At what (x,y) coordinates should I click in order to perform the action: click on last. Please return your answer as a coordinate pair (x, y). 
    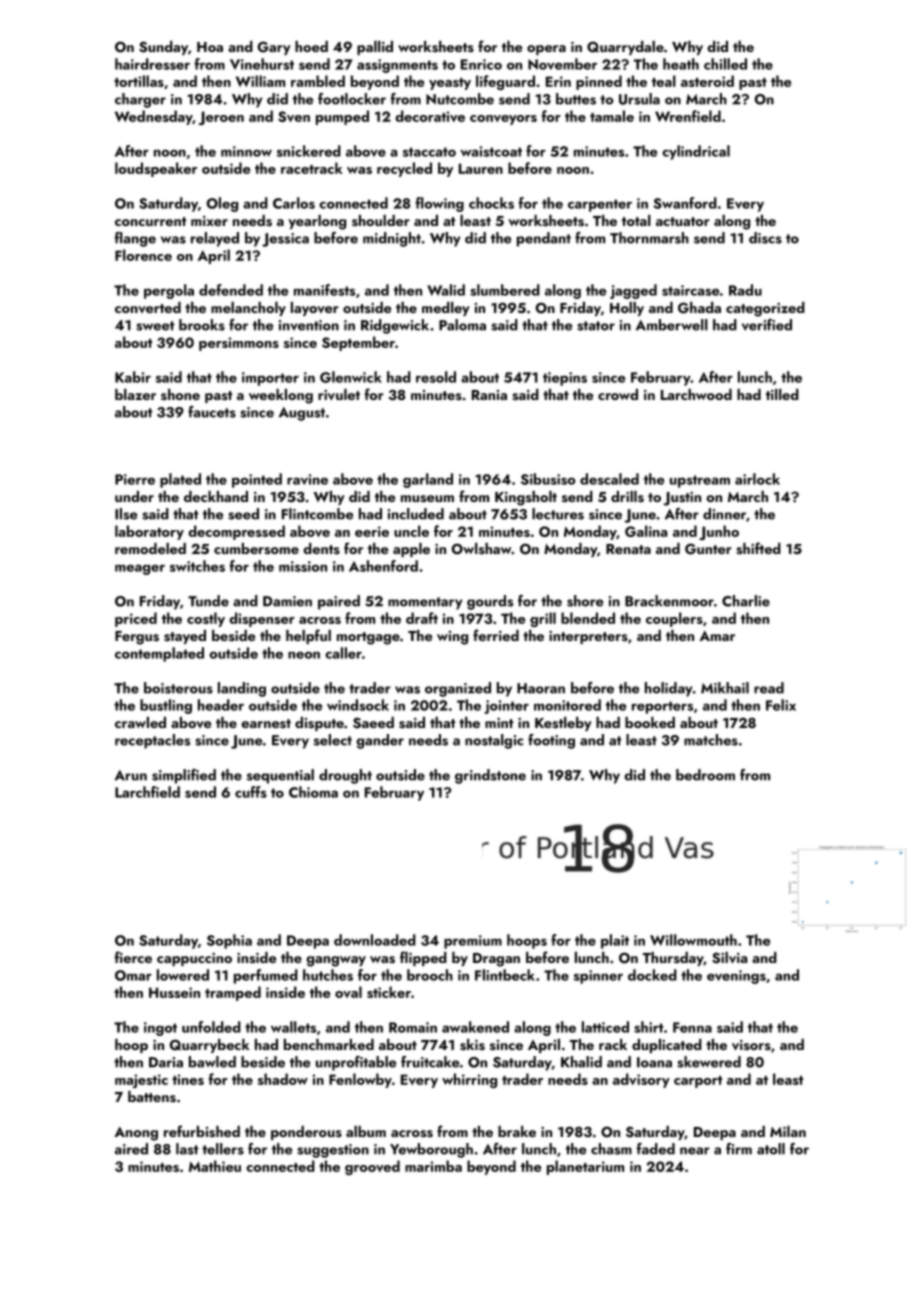
    Looking at the image, I should click on (187, 1149).
